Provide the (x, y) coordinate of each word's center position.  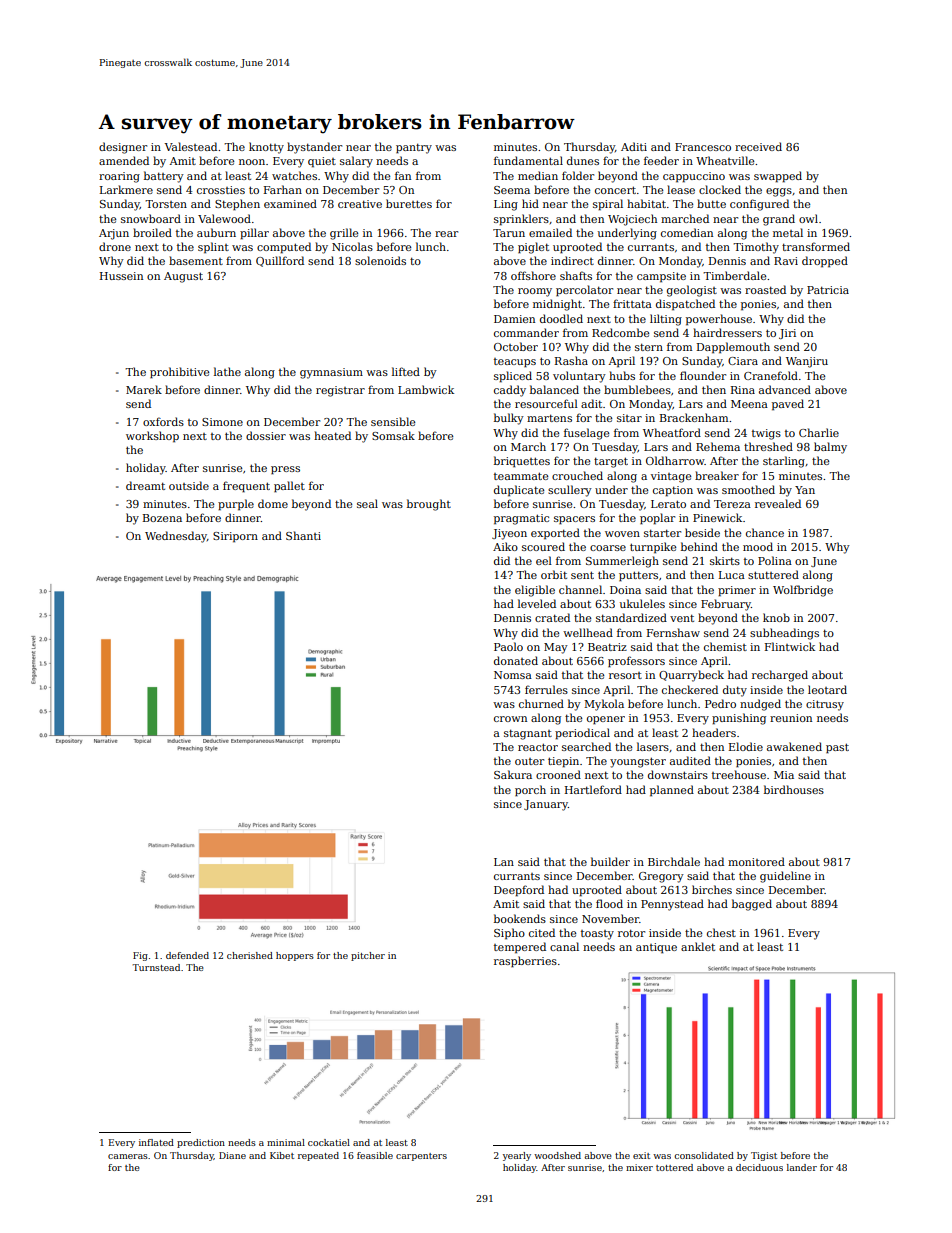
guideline (785, 877)
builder (610, 861)
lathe (227, 371)
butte (711, 203)
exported (555, 534)
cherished (250, 955)
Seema (512, 190)
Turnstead (156, 967)
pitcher (368, 956)
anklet (698, 946)
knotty (266, 148)
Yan (805, 490)
